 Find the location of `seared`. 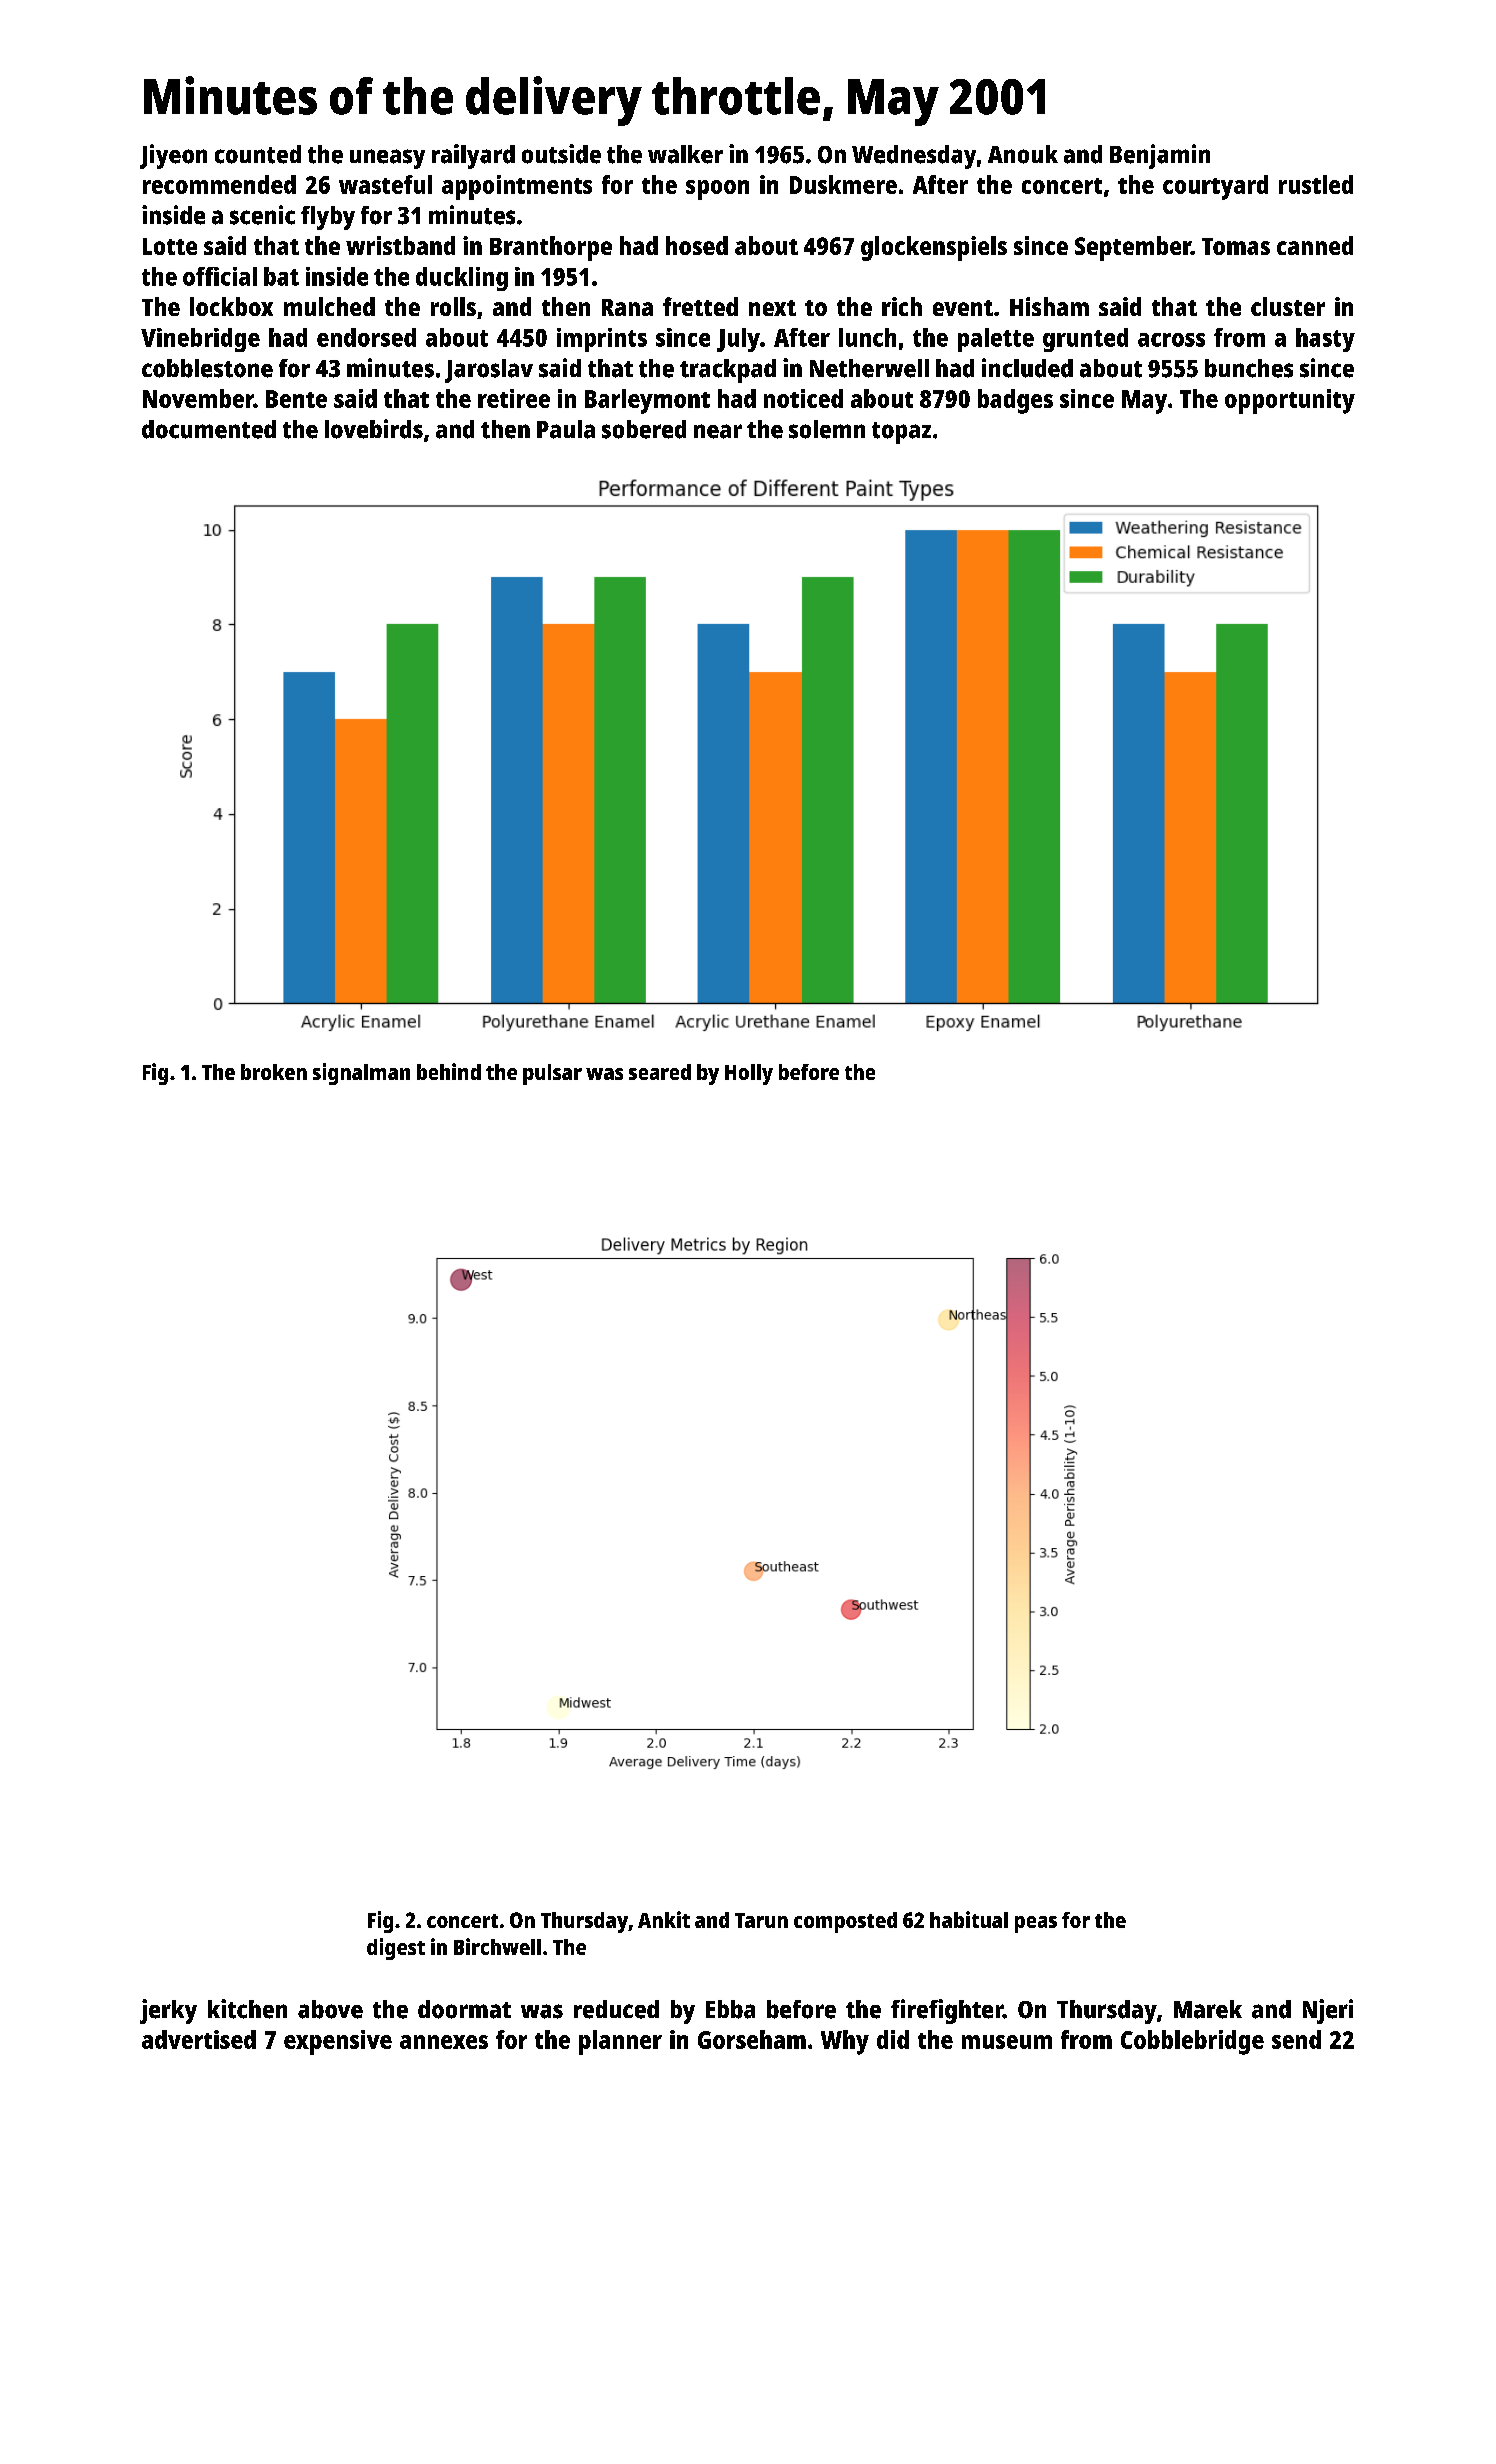

seared is located at coordinates (660, 1072).
